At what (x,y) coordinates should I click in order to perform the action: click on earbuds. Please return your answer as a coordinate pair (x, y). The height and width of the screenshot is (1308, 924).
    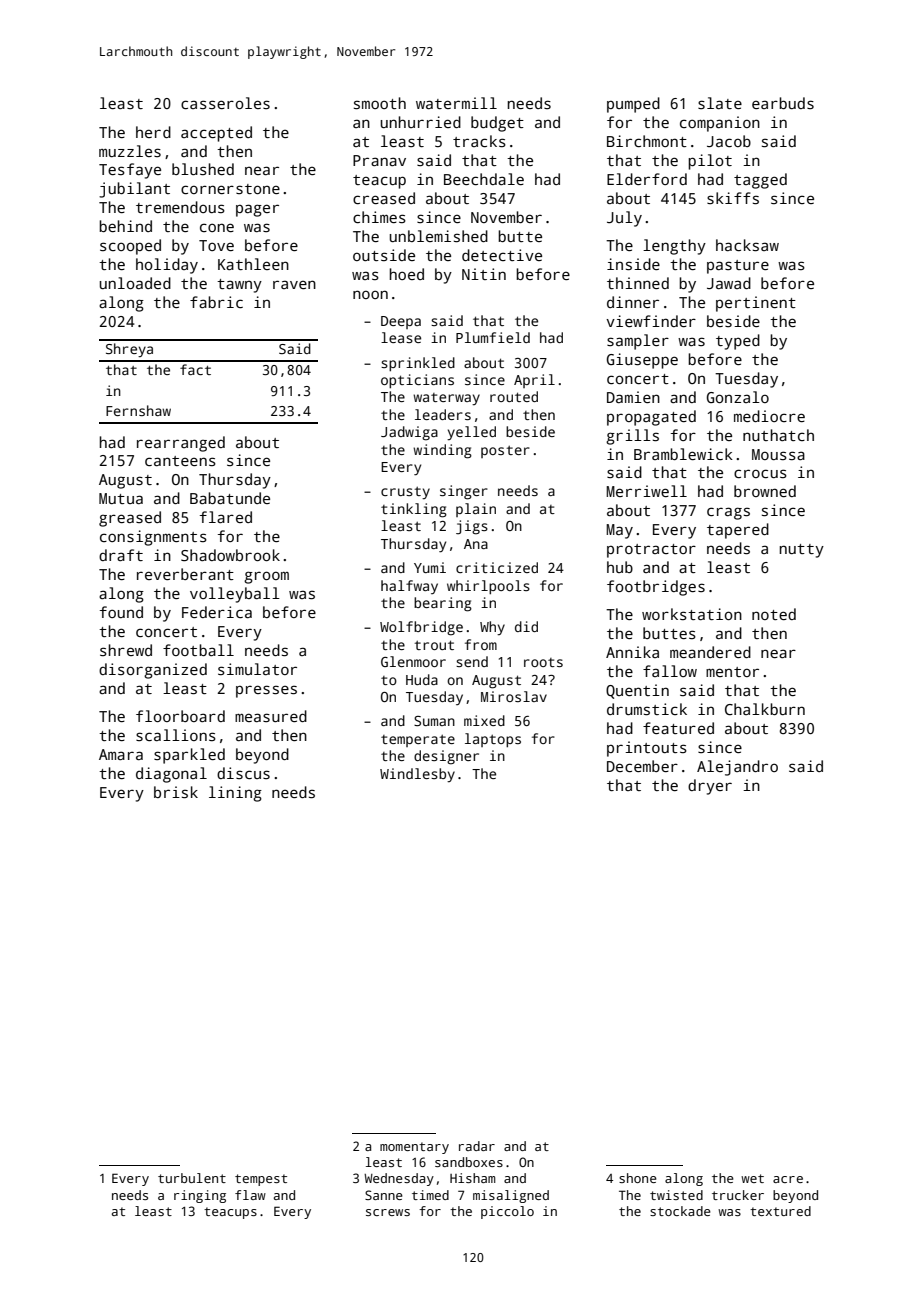
    Looking at the image, I should click on (783, 103).
